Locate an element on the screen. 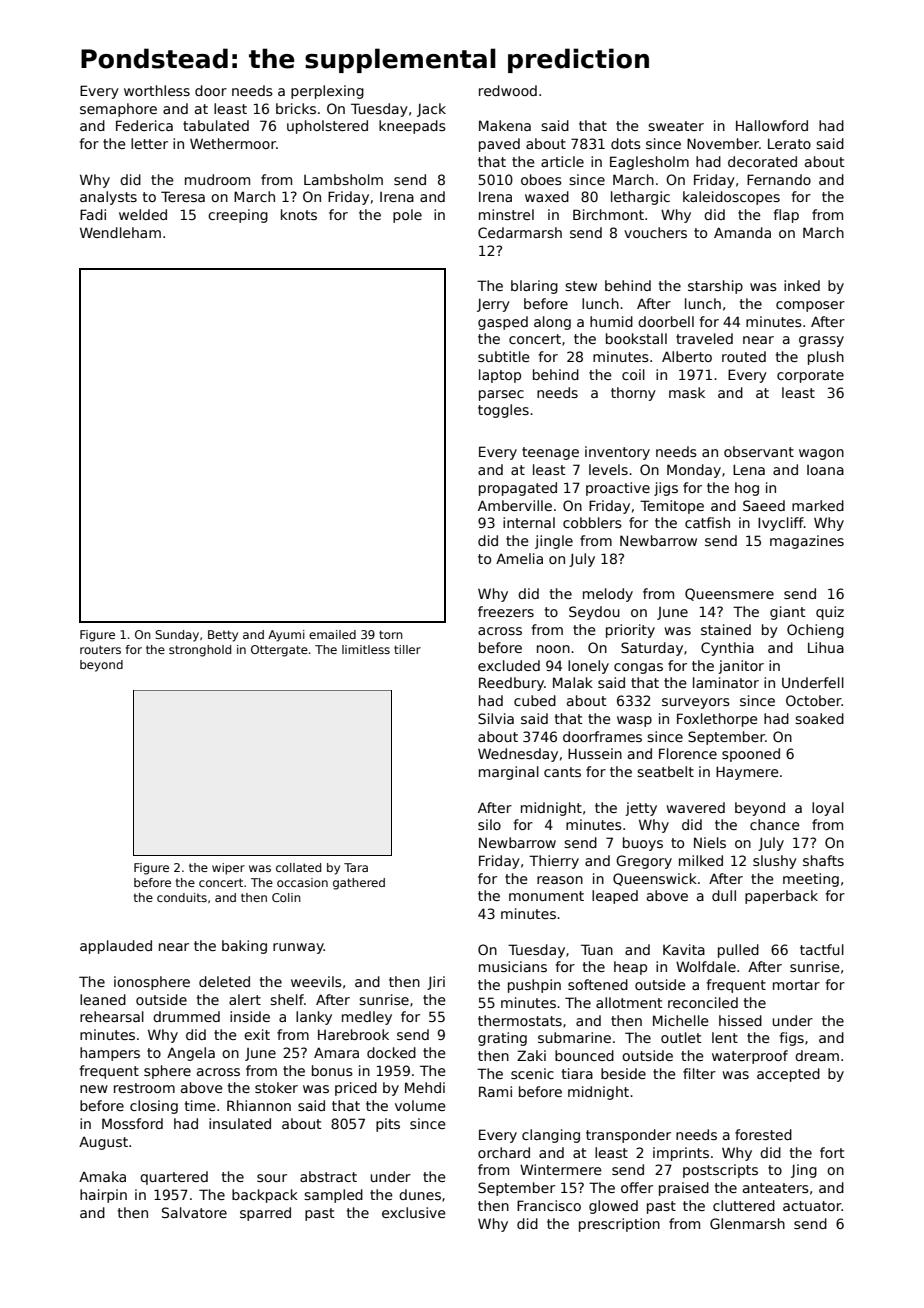 The image size is (924, 1308). soaked is located at coordinates (819, 718).
